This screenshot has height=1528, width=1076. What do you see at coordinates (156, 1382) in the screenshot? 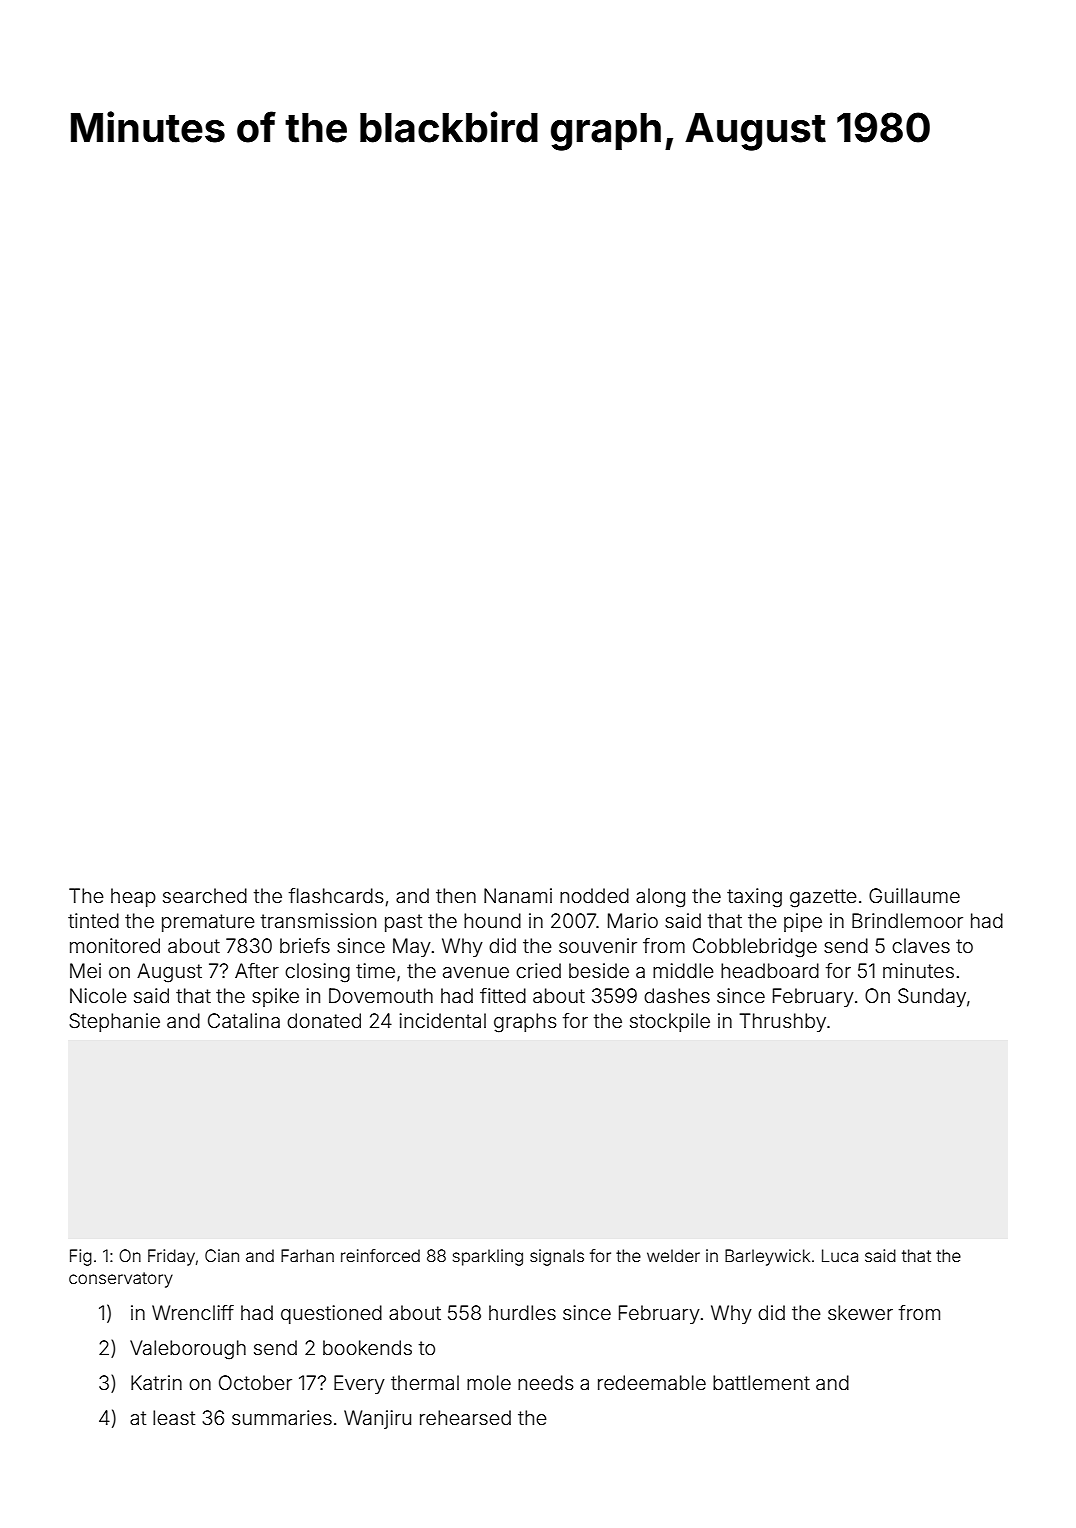
I see `Katrin` at bounding box center [156, 1382].
